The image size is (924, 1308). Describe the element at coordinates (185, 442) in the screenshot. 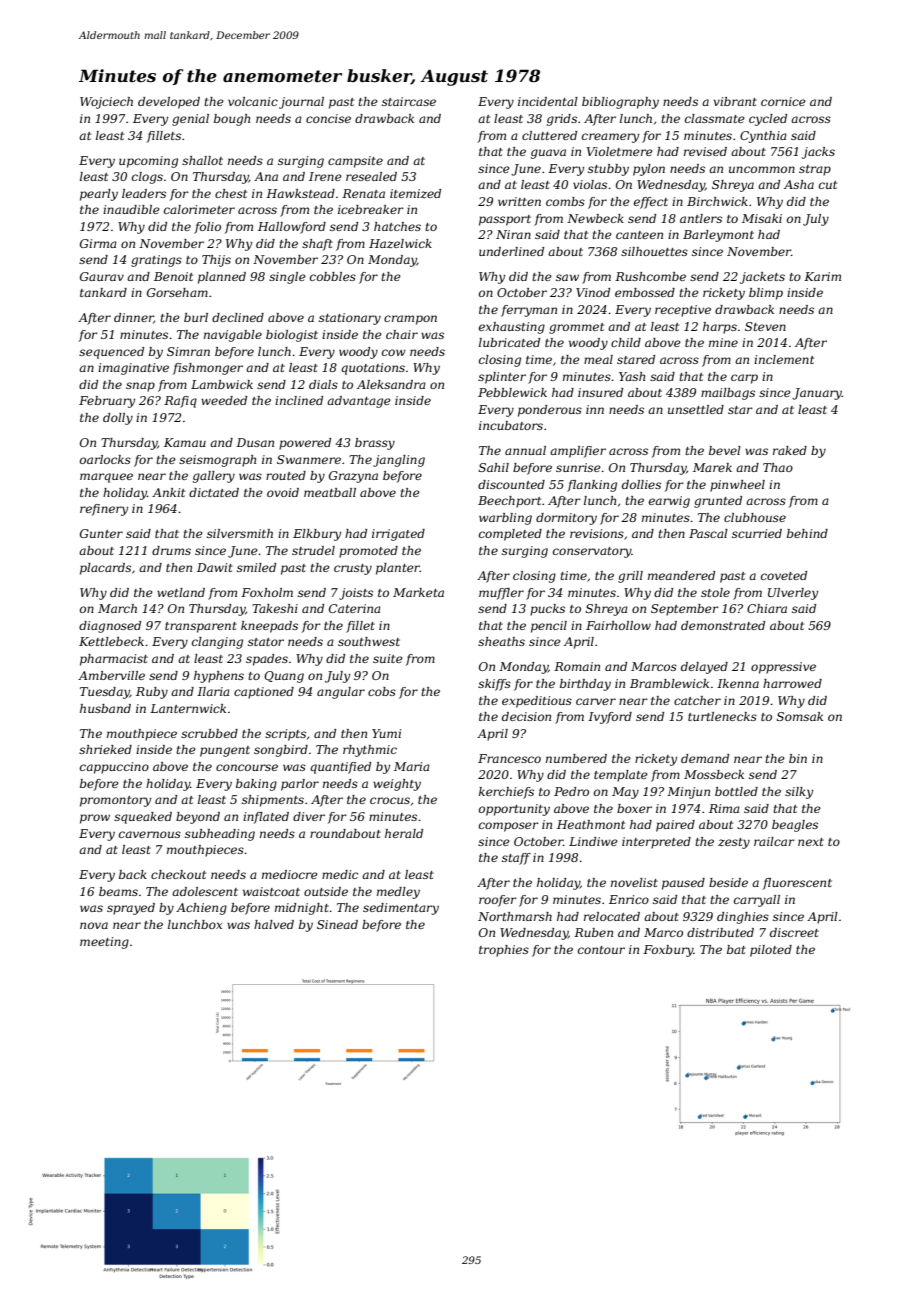

I see `Kamau` at that location.
